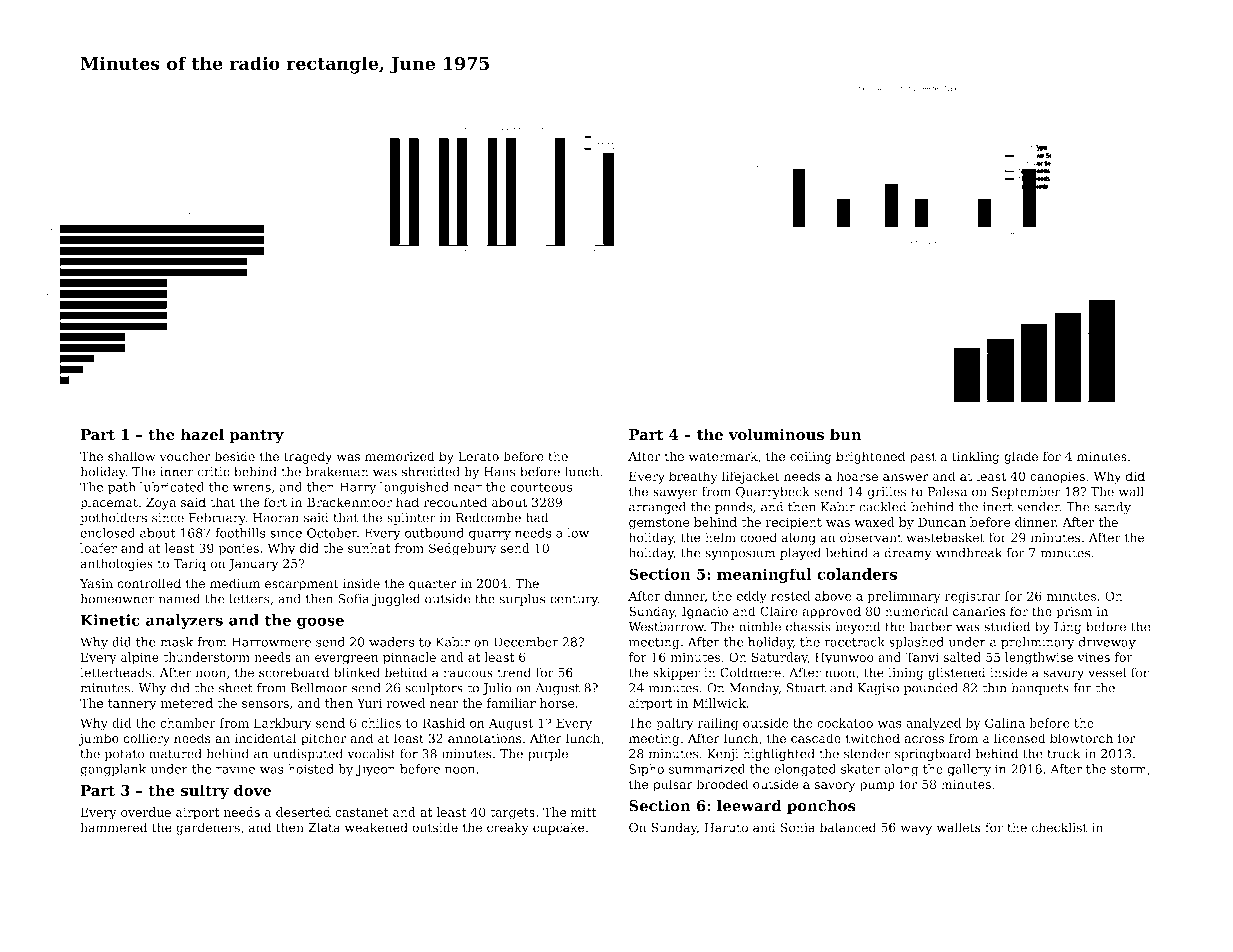  What do you see at coordinates (846, 434) in the screenshot?
I see `bun` at bounding box center [846, 434].
